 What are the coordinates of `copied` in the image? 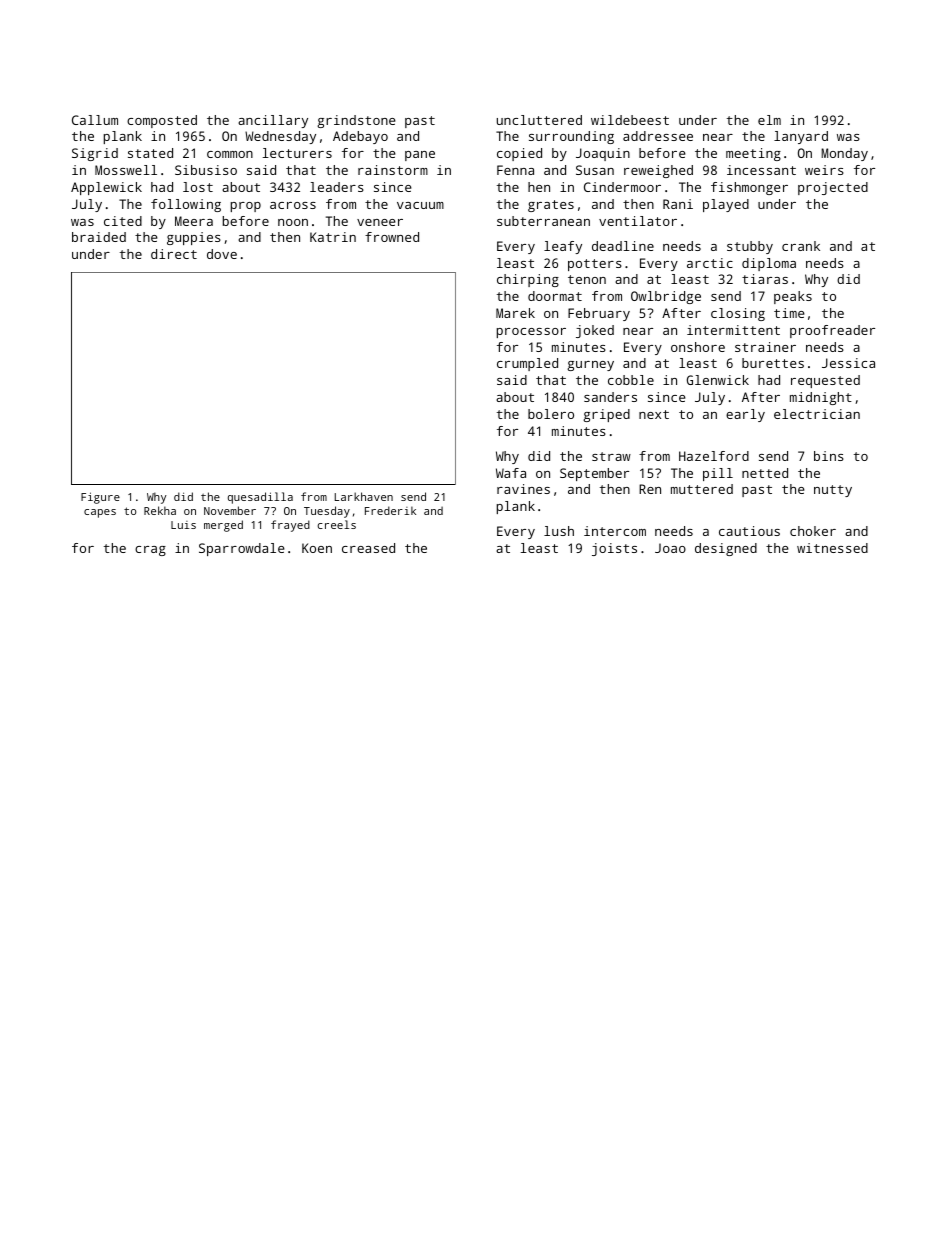 It's located at (519, 154).
